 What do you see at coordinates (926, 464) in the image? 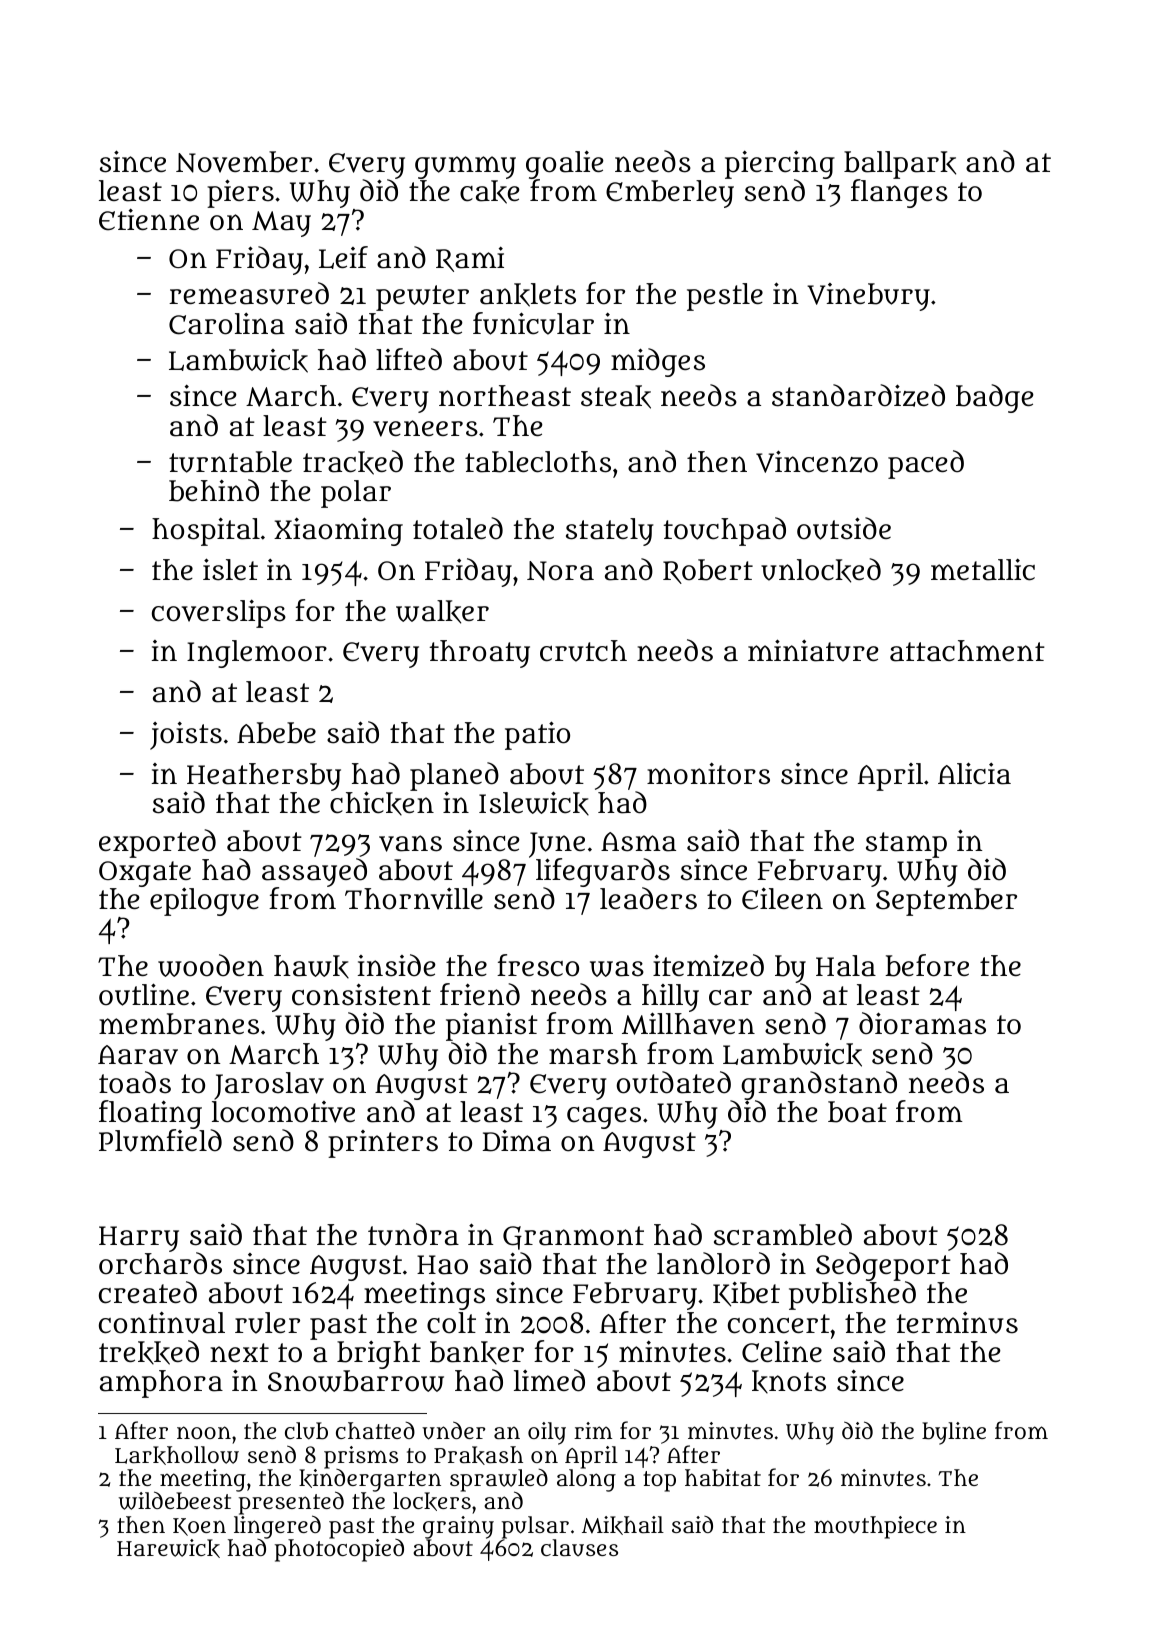
I see `paced` at bounding box center [926, 464].
